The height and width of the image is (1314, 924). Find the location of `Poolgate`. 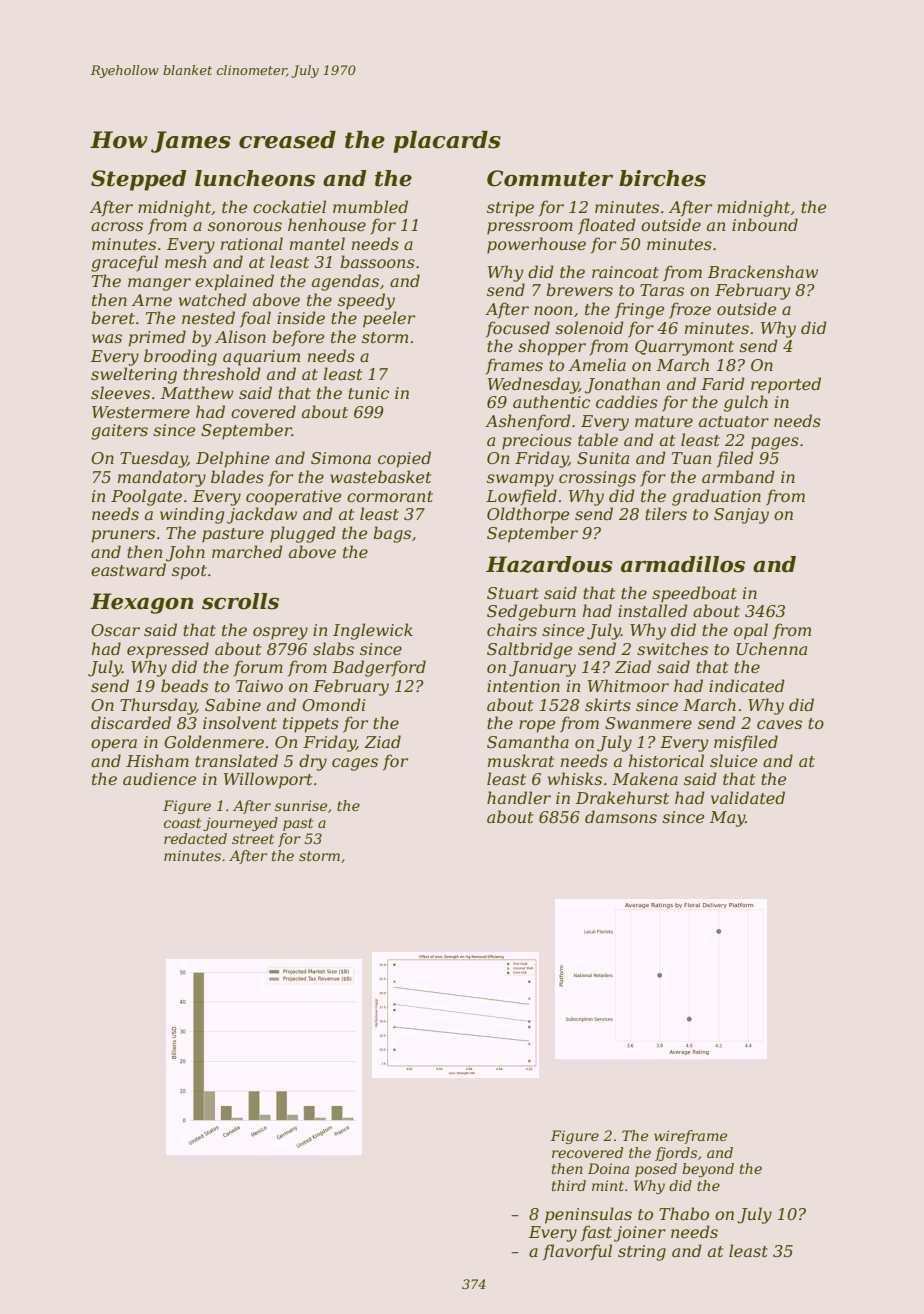

Poolgate is located at coordinates (146, 497).
